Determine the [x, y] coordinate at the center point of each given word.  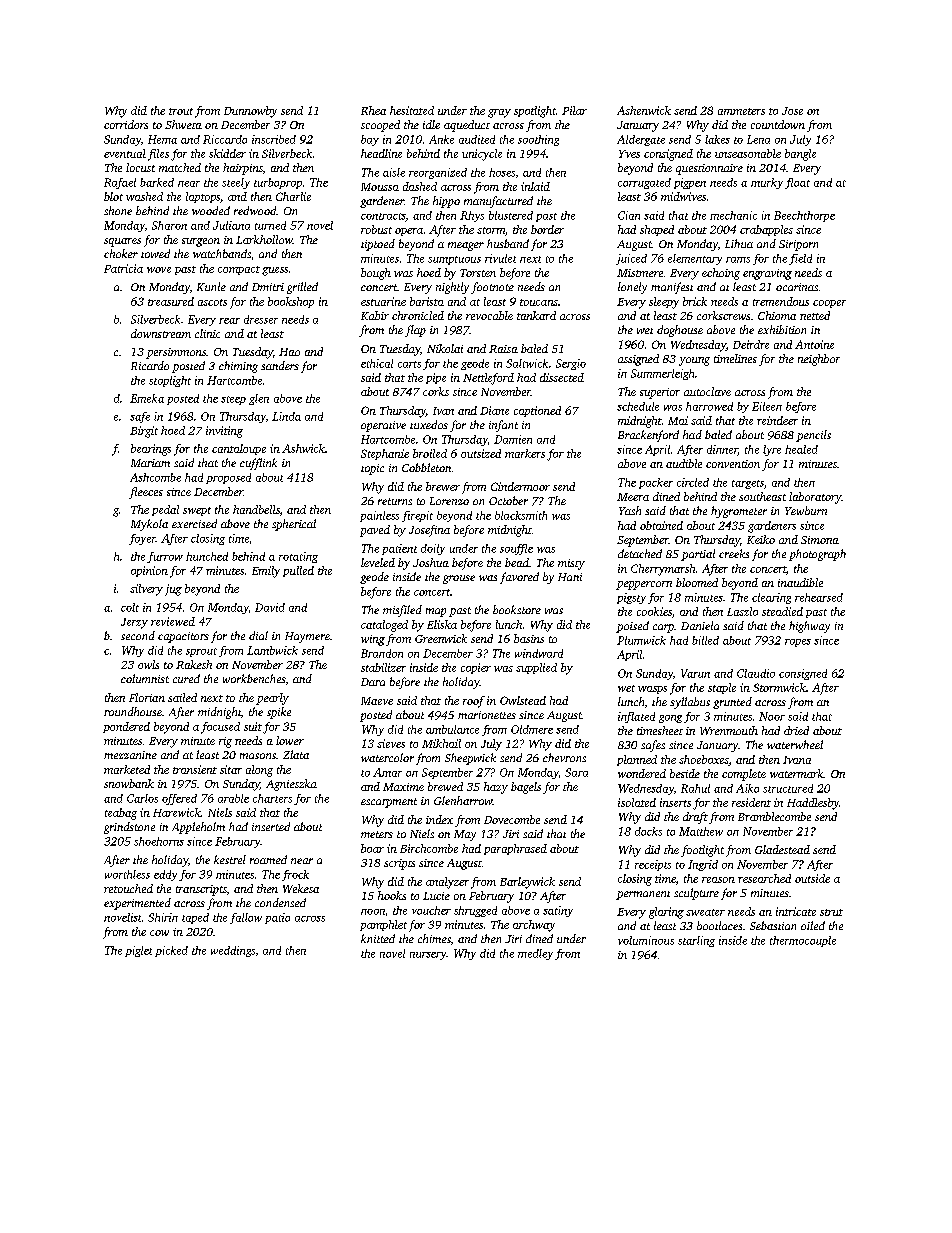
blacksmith [521, 515]
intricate [796, 911]
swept [197, 511]
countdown [778, 124]
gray [499, 113]
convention [733, 464]
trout [181, 111]
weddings [233, 951]
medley [535, 954]
